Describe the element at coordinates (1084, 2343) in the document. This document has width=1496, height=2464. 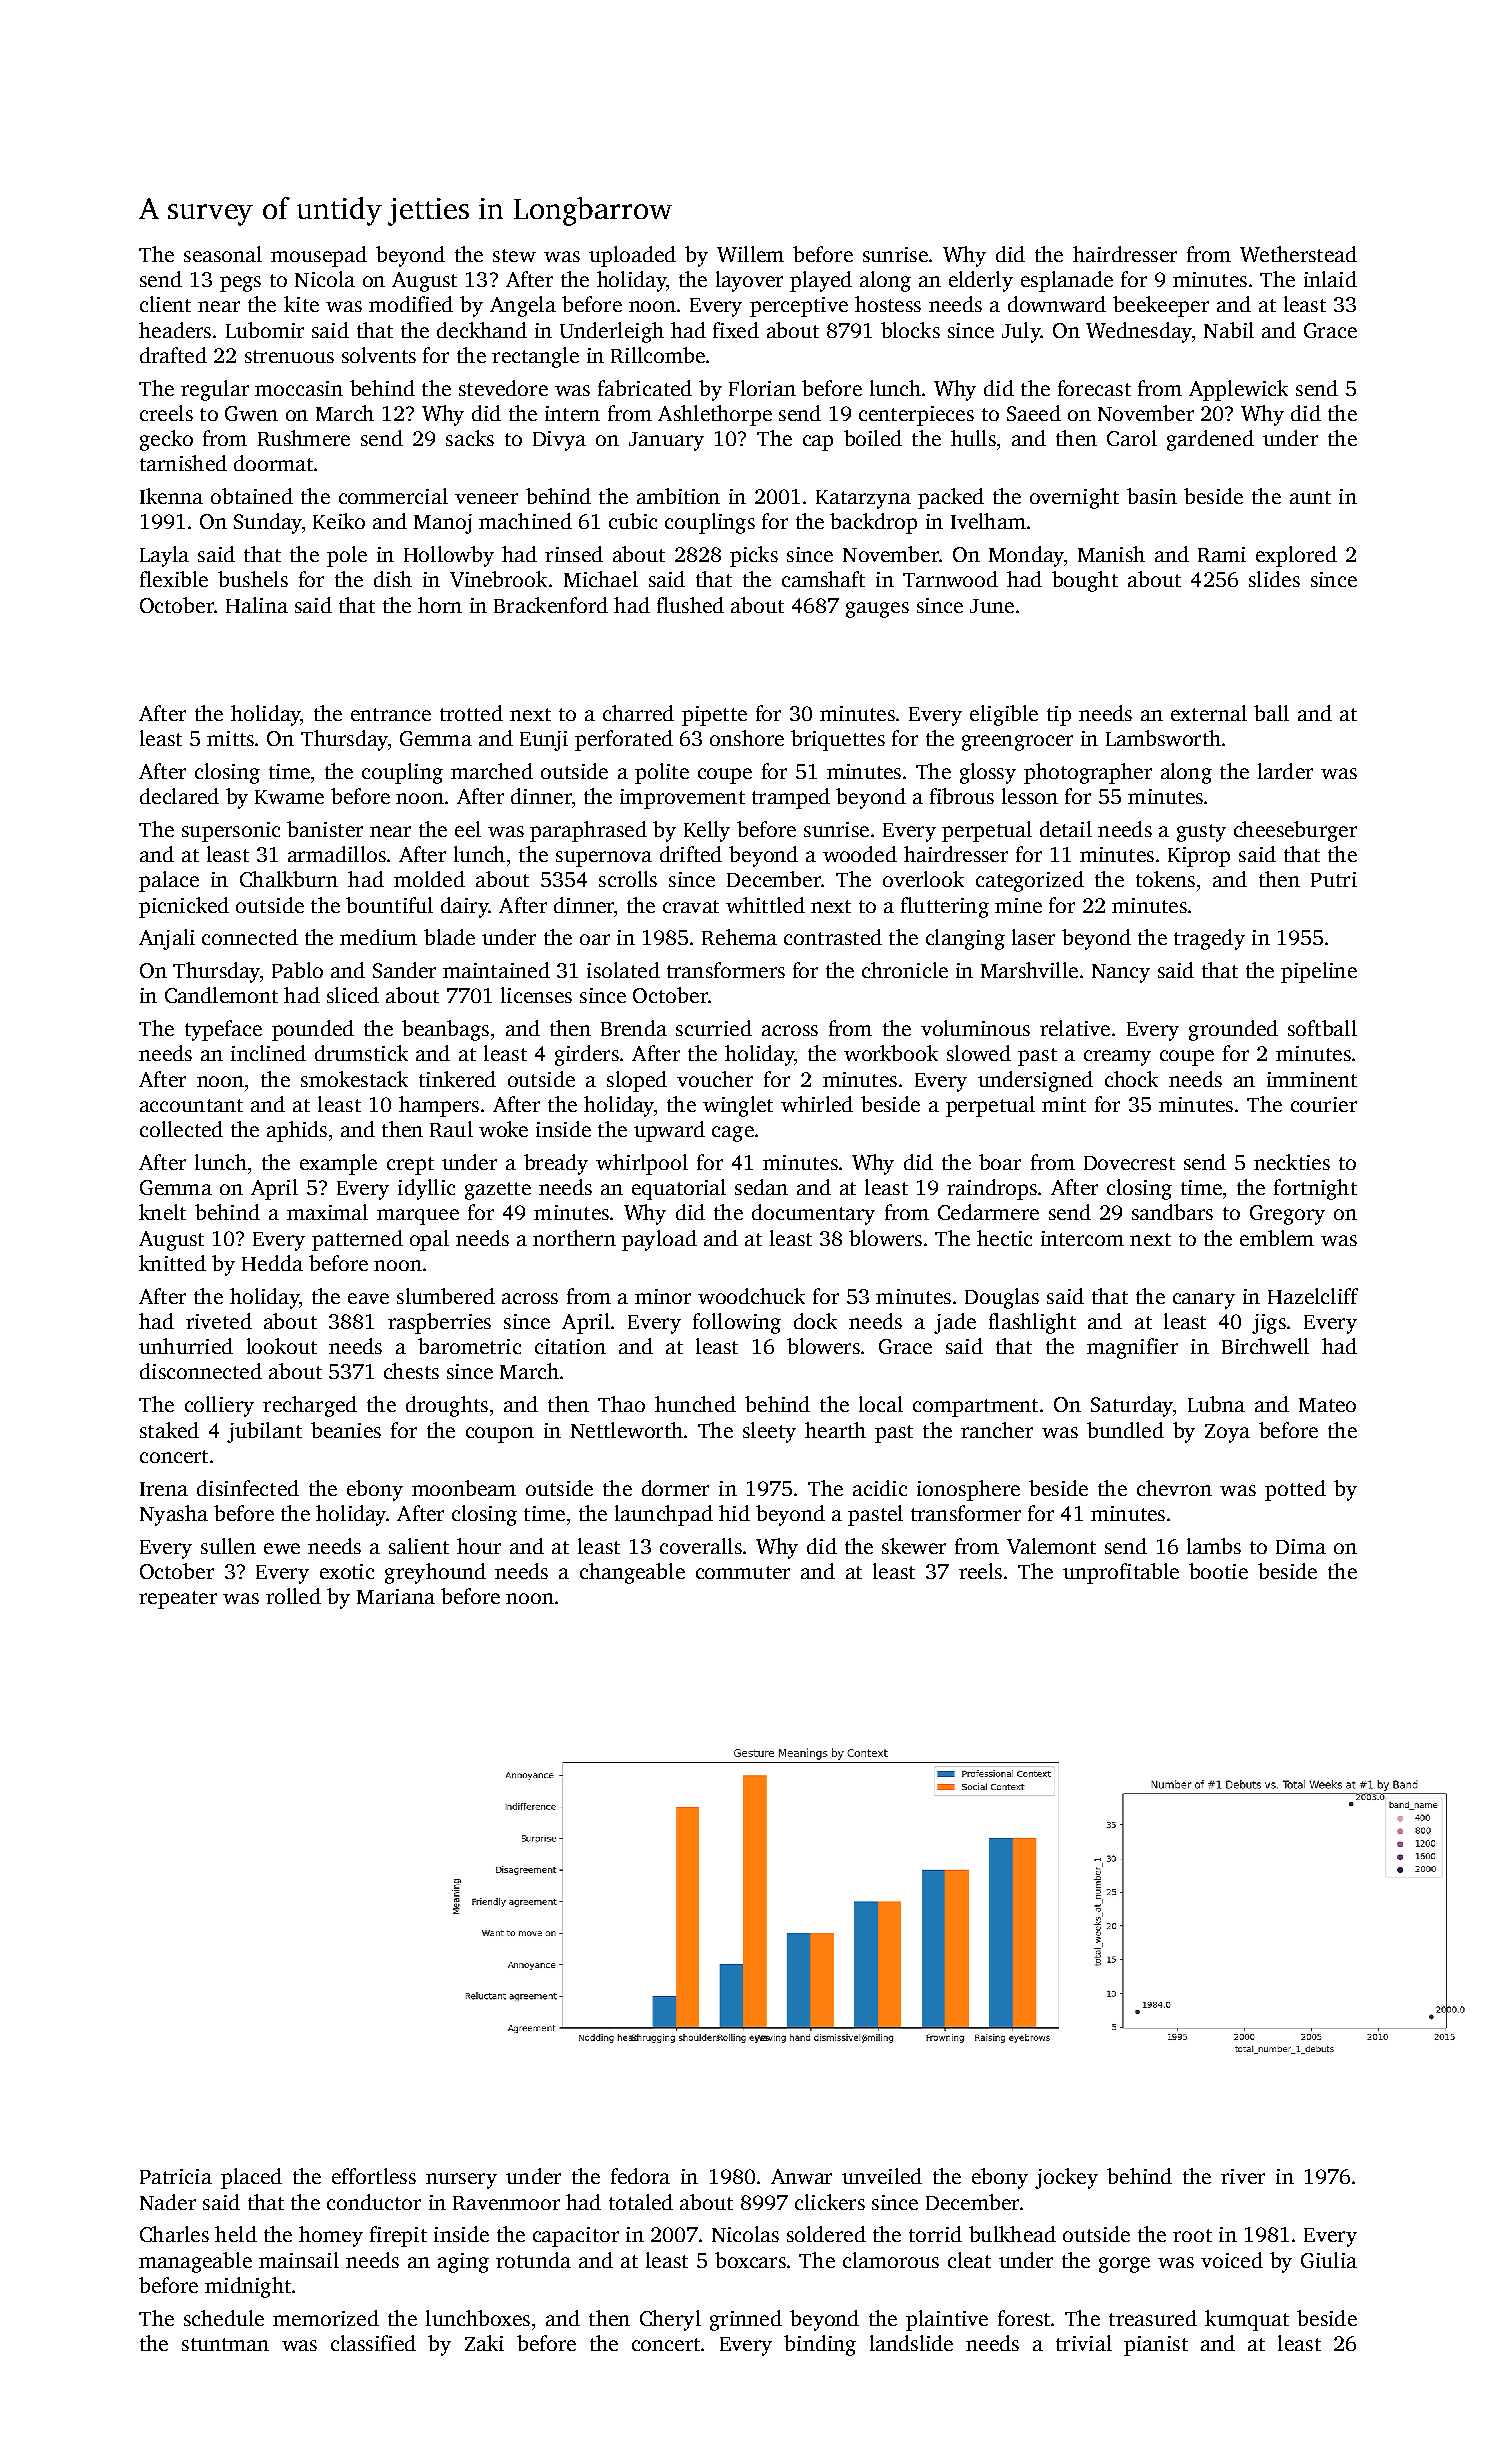
I see `trivial` at that location.
